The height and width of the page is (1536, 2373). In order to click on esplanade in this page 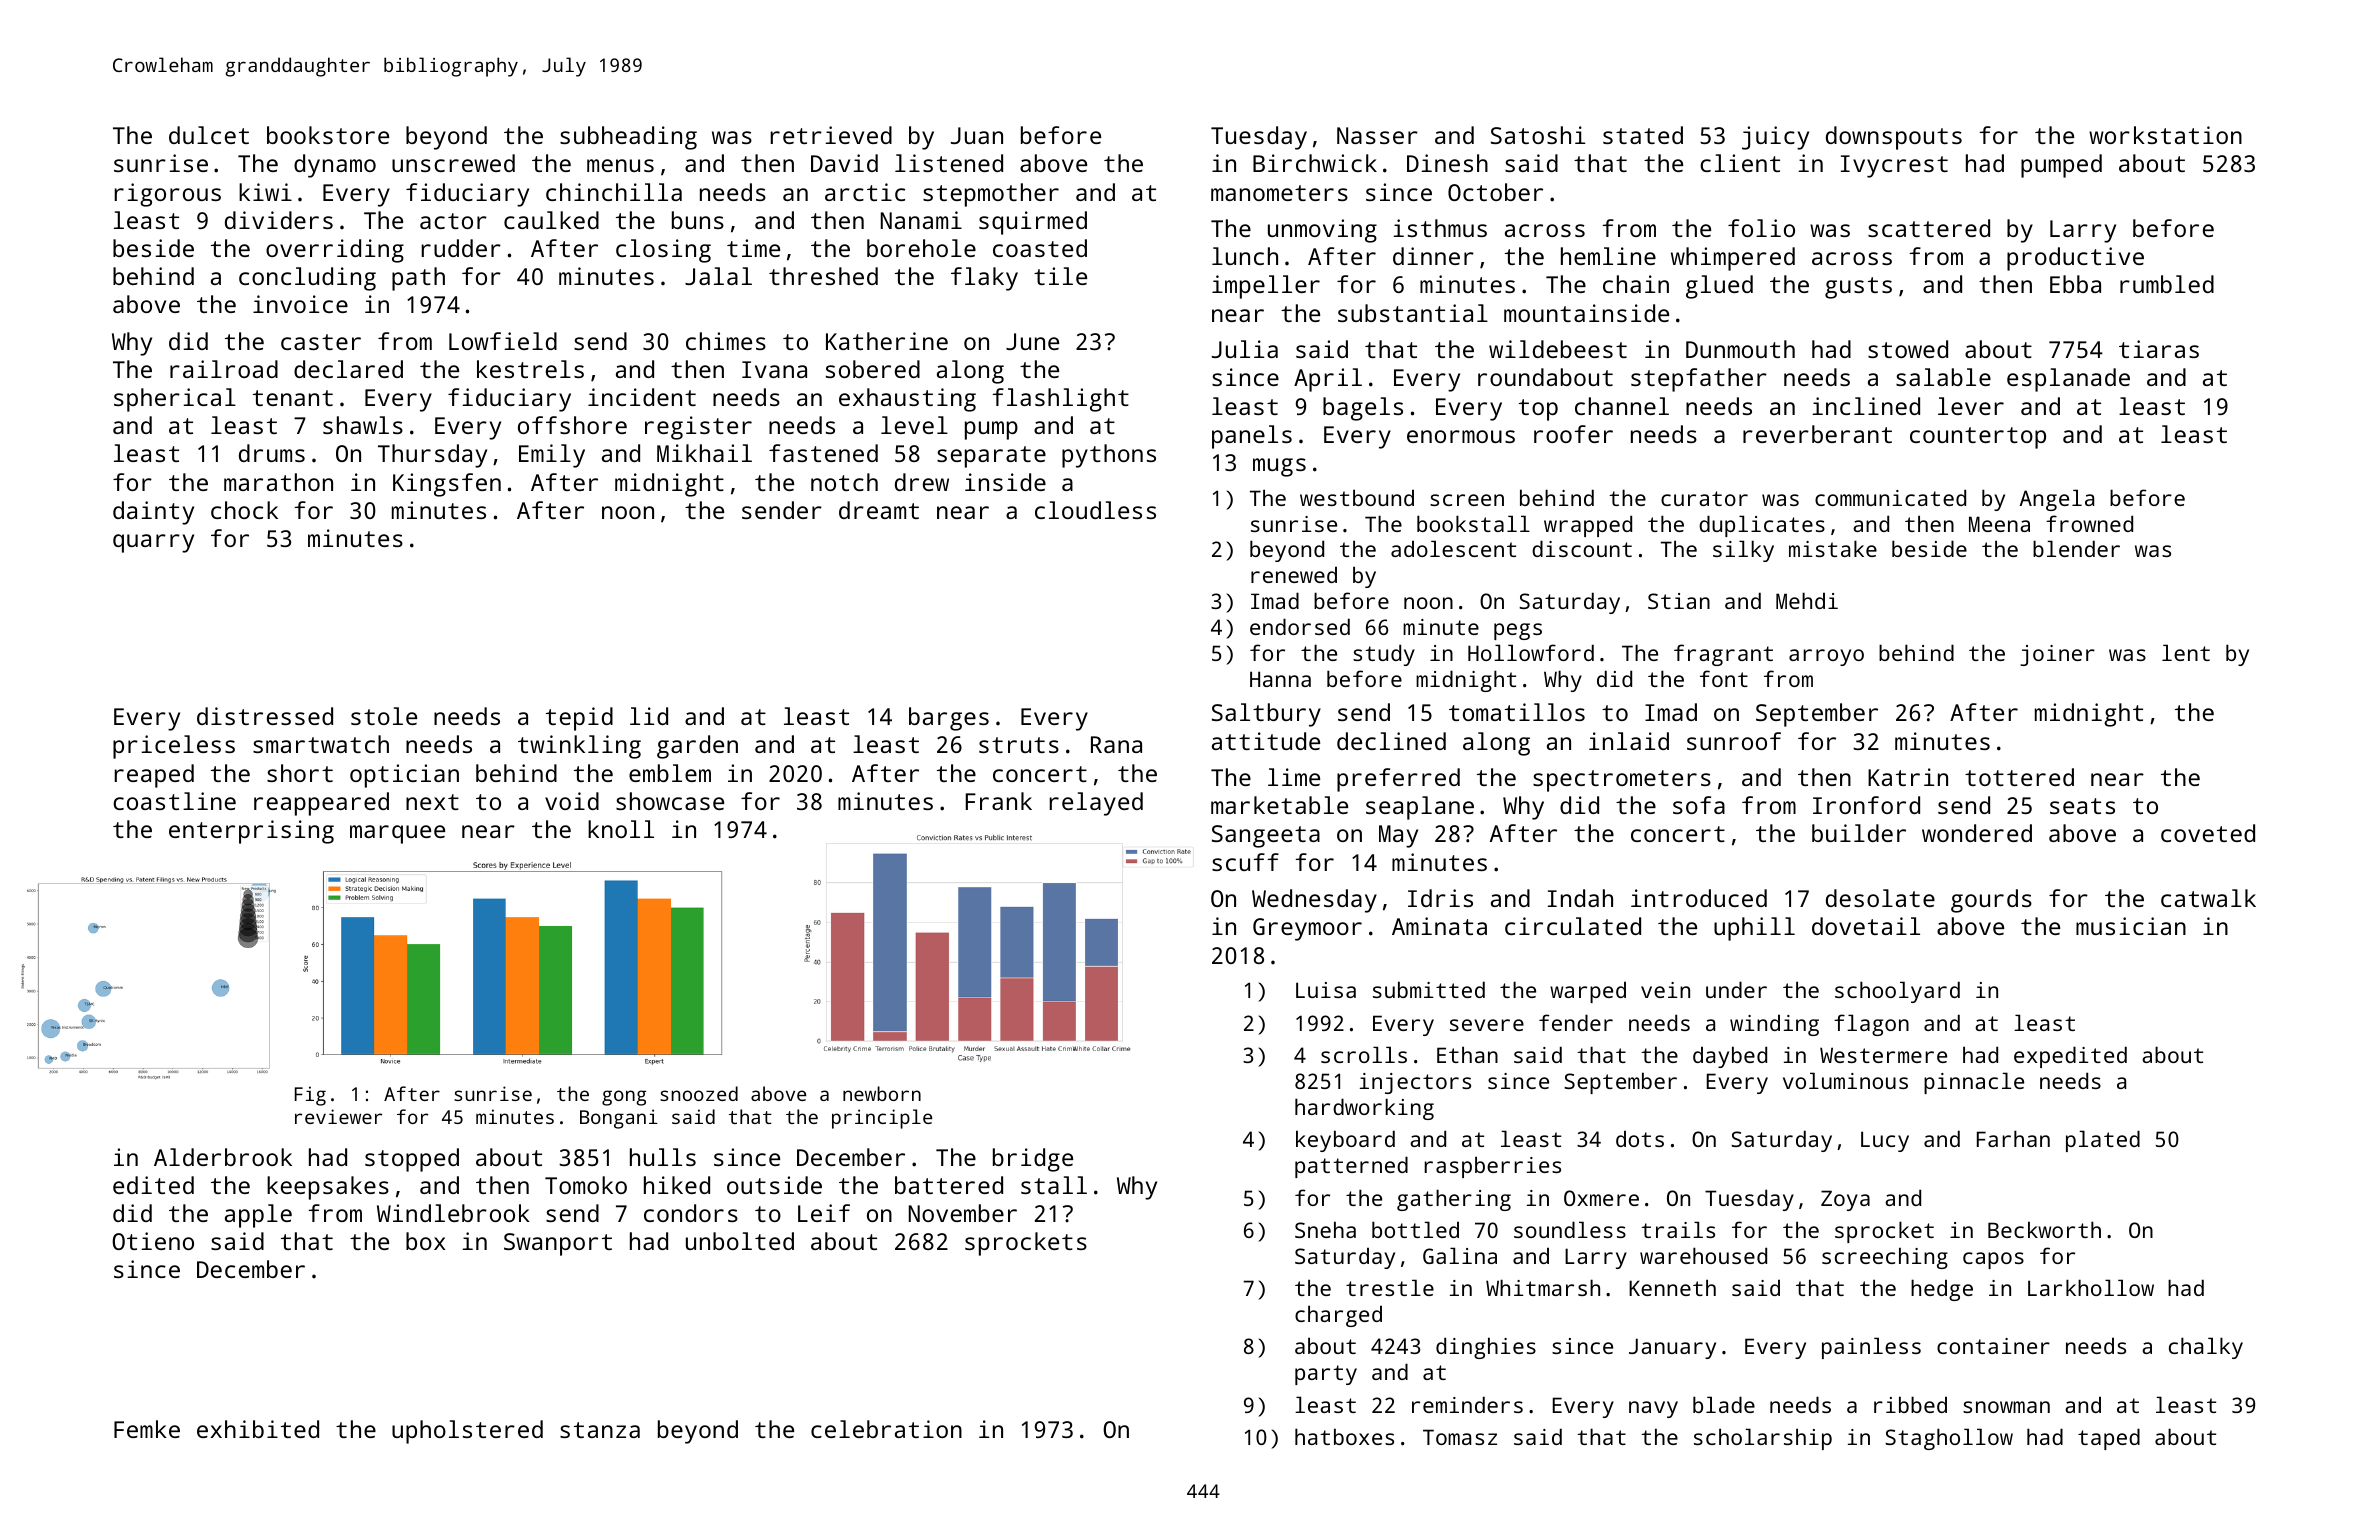, I will do `click(2068, 380)`.
